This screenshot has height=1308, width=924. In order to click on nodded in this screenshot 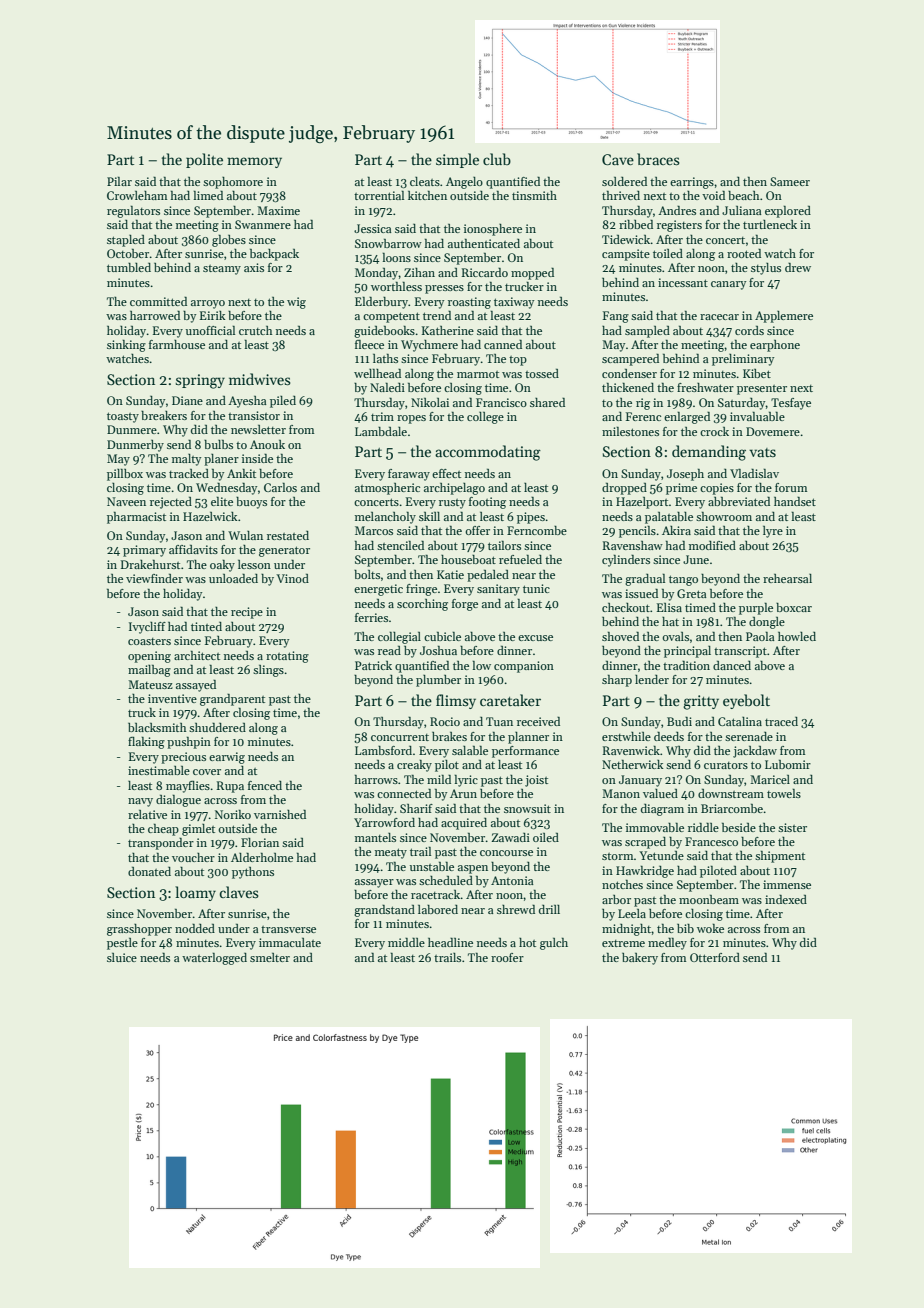, I will do `click(195, 928)`.
